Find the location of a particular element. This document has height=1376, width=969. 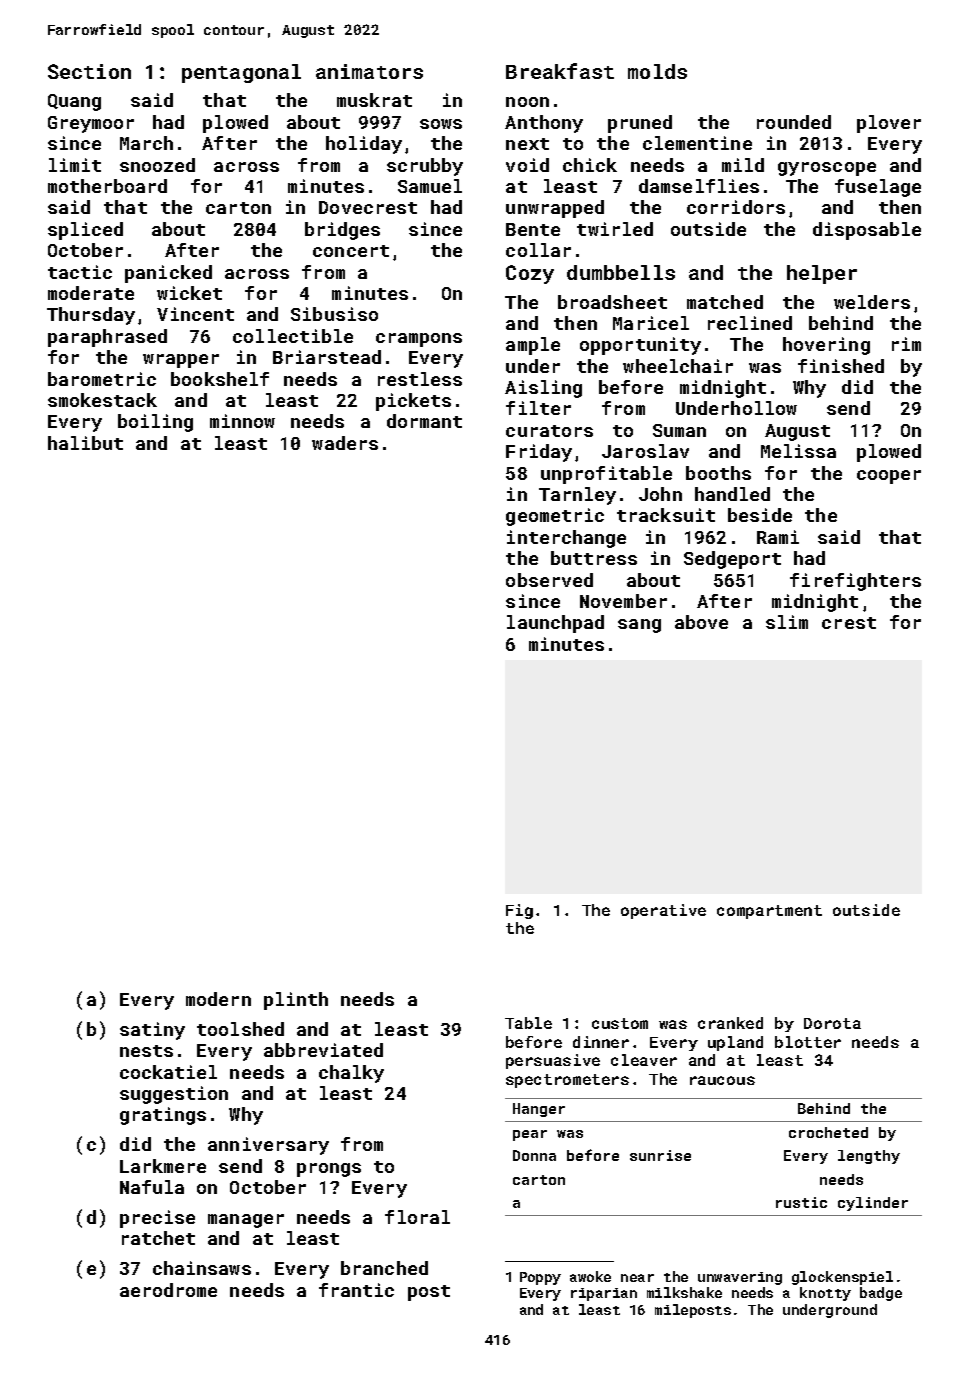

handled is located at coordinates (732, 494).
